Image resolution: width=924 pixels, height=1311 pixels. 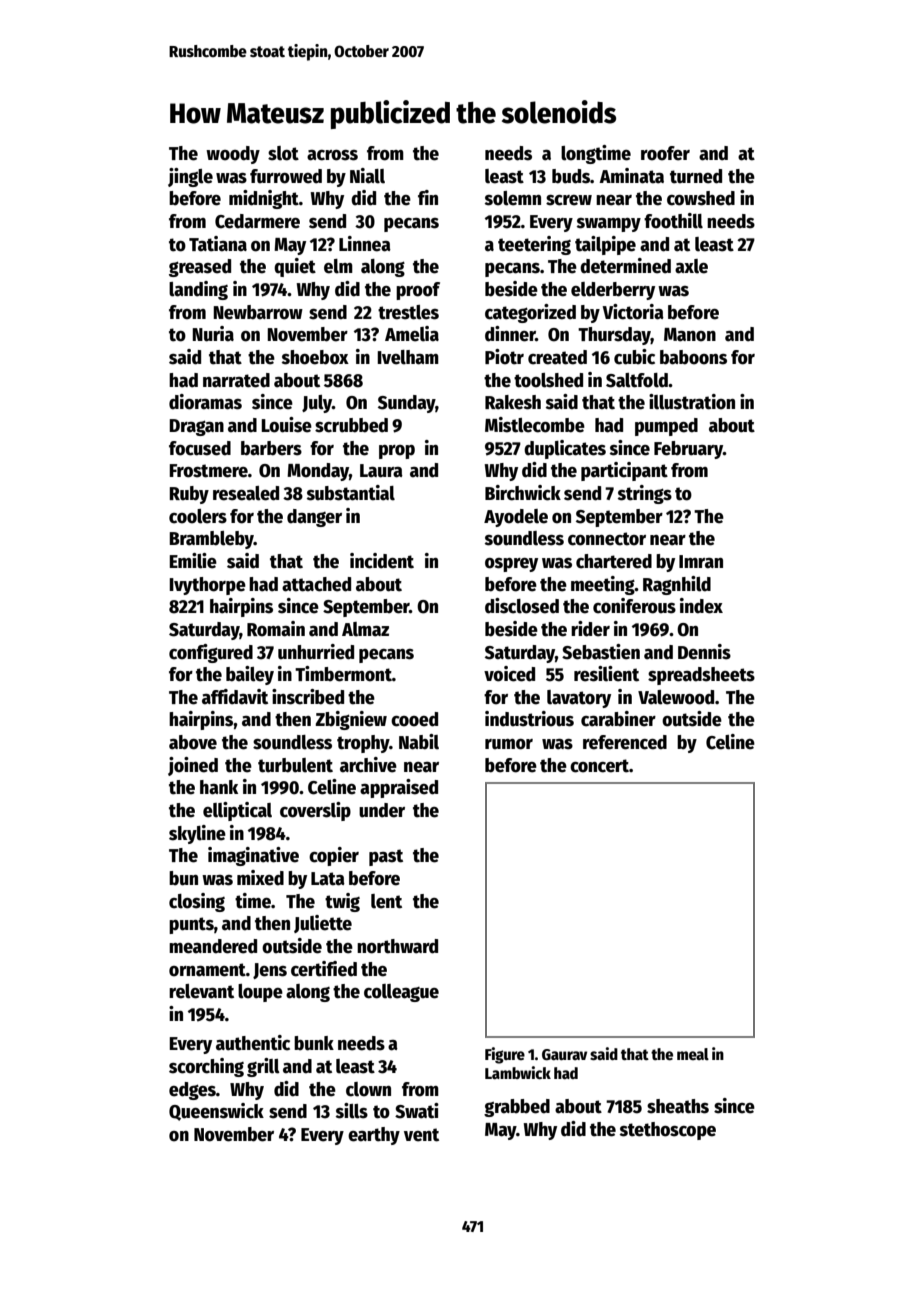 What do you see at coordinates (625, 742) in the screenshot?
I see `referenced` at bounding box center [625, 742].
